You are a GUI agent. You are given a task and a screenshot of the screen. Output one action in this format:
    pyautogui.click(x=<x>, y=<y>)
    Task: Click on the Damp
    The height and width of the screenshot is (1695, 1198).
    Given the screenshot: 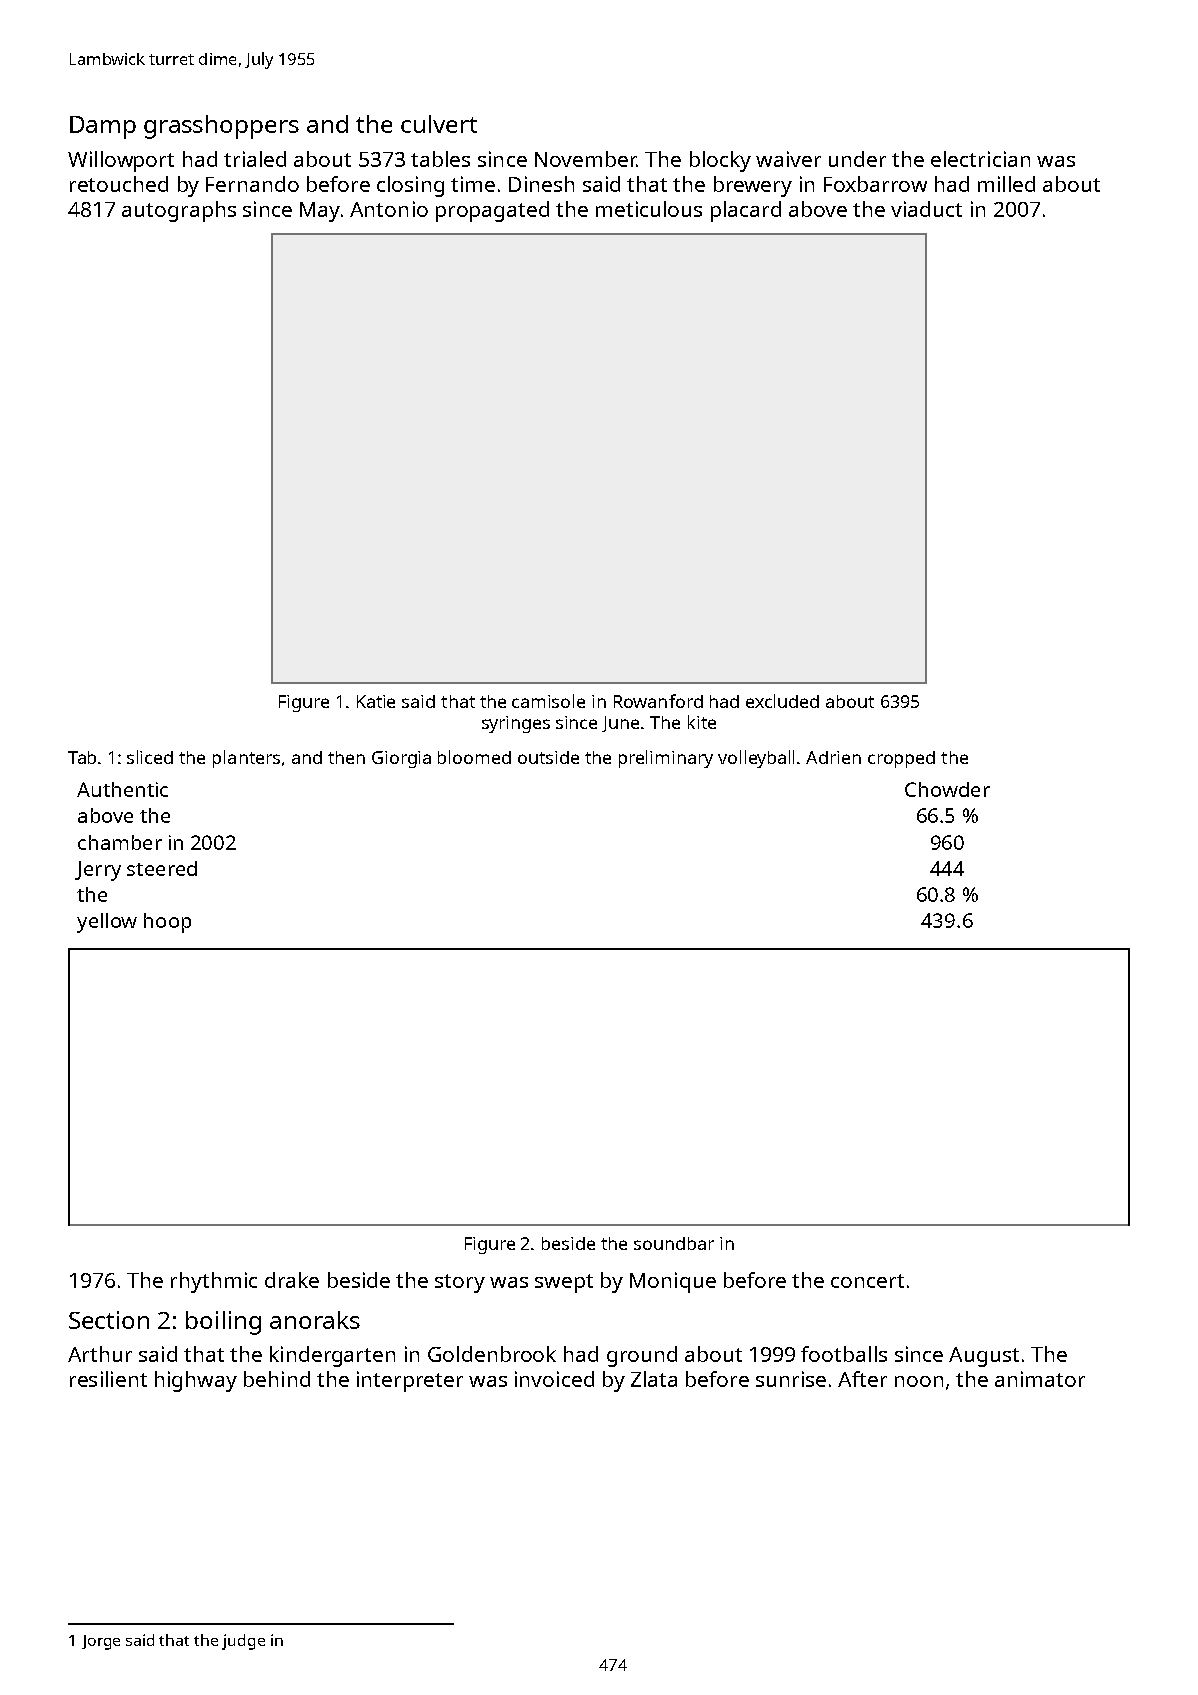 What is the action you would take?
    pyautogui.click(x=103, y=127)
